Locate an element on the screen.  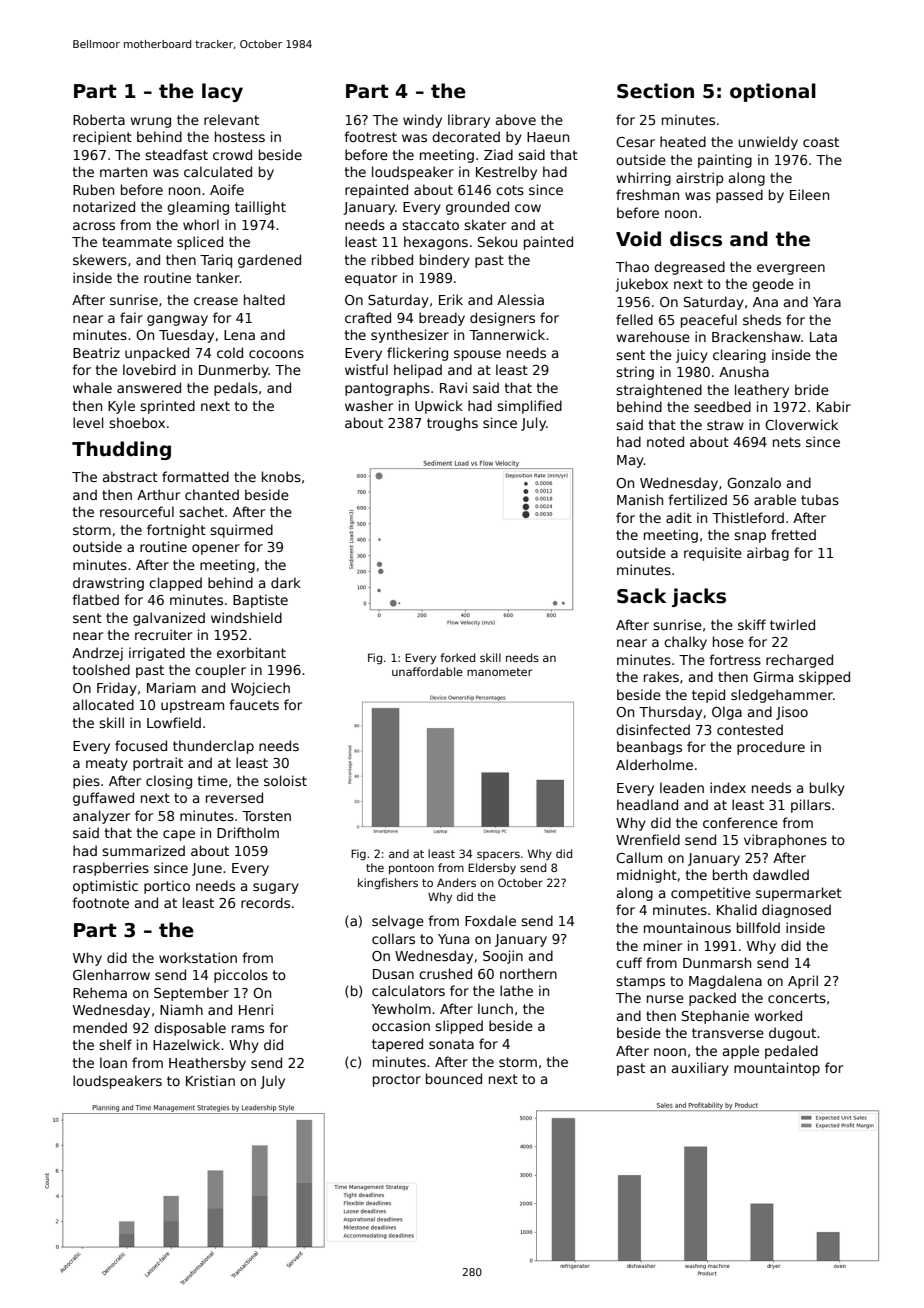
flickering is located at coordinates (417, 354).
